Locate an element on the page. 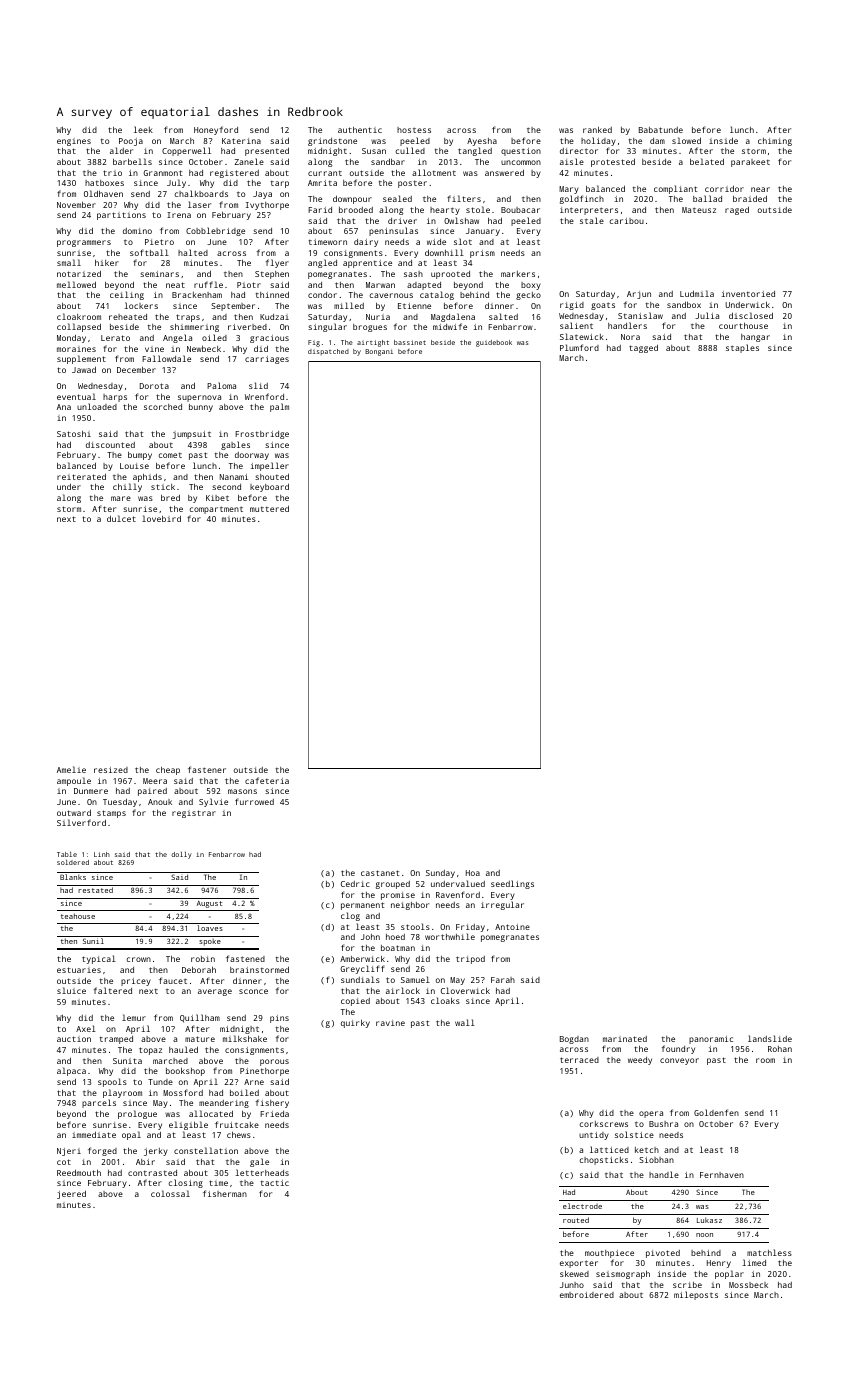 This image has height=1400, width=849. contrasted is located at coordinates (152, 1173).
